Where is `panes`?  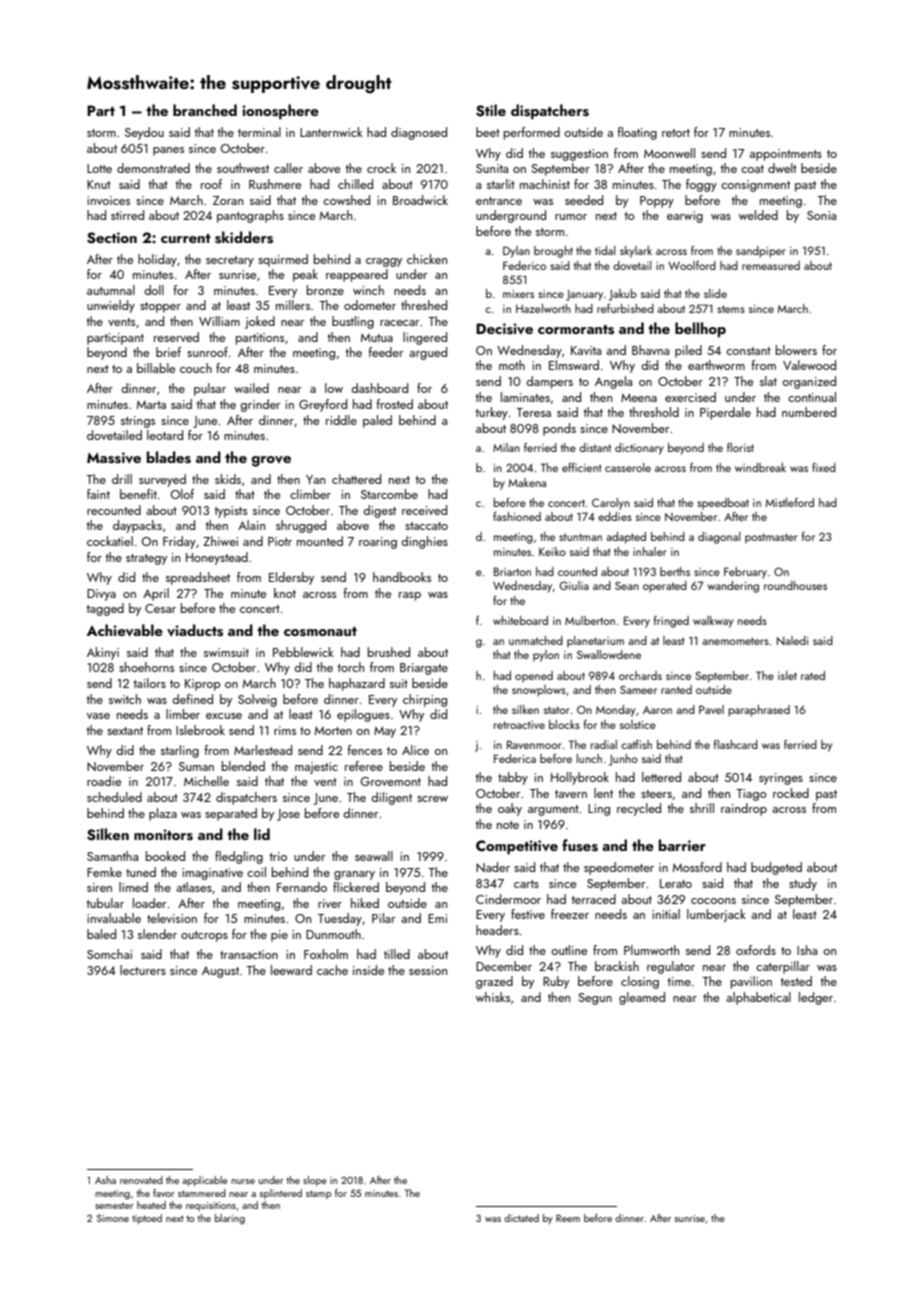
panes is located at coordinates (168, 151).
